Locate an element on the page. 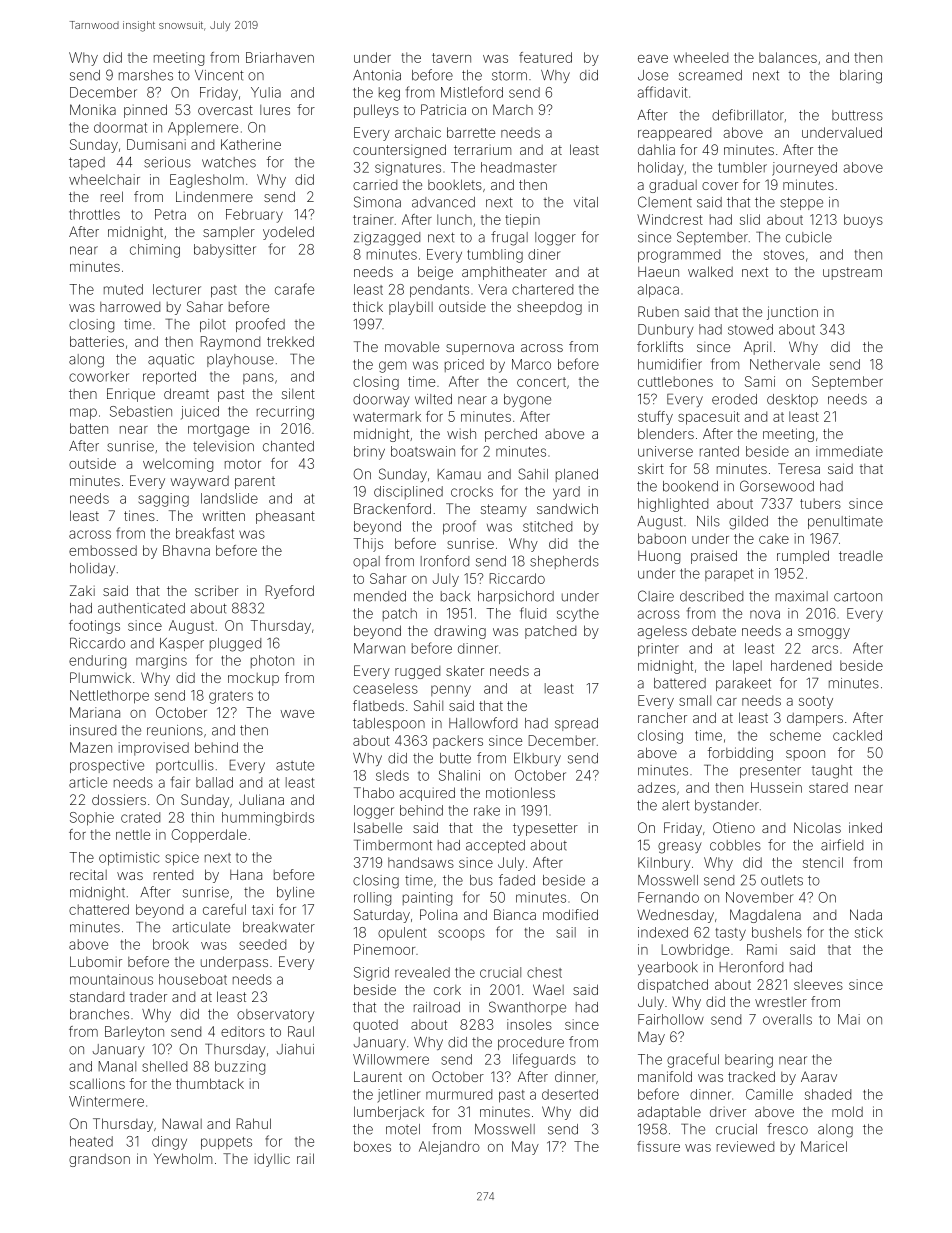 Image resolution: width=952 pixels, height=1233 pixels. idyllic is located at coordinates (272, 1160).
